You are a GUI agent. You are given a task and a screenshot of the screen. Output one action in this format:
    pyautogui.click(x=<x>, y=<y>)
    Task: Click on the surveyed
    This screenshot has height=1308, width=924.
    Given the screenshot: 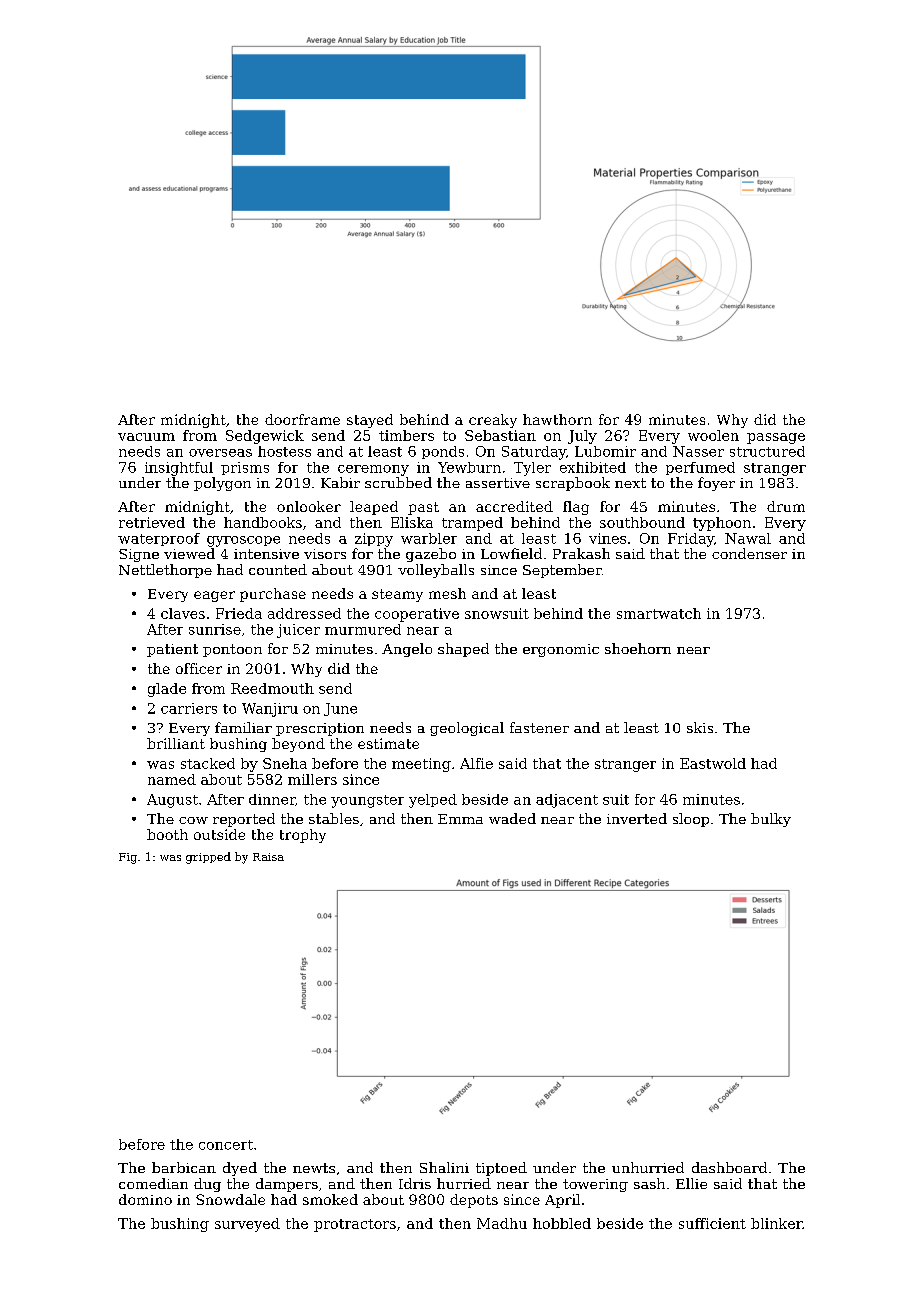 What is the action you would take?
    pyautogui.click(x=247, y=1225)
